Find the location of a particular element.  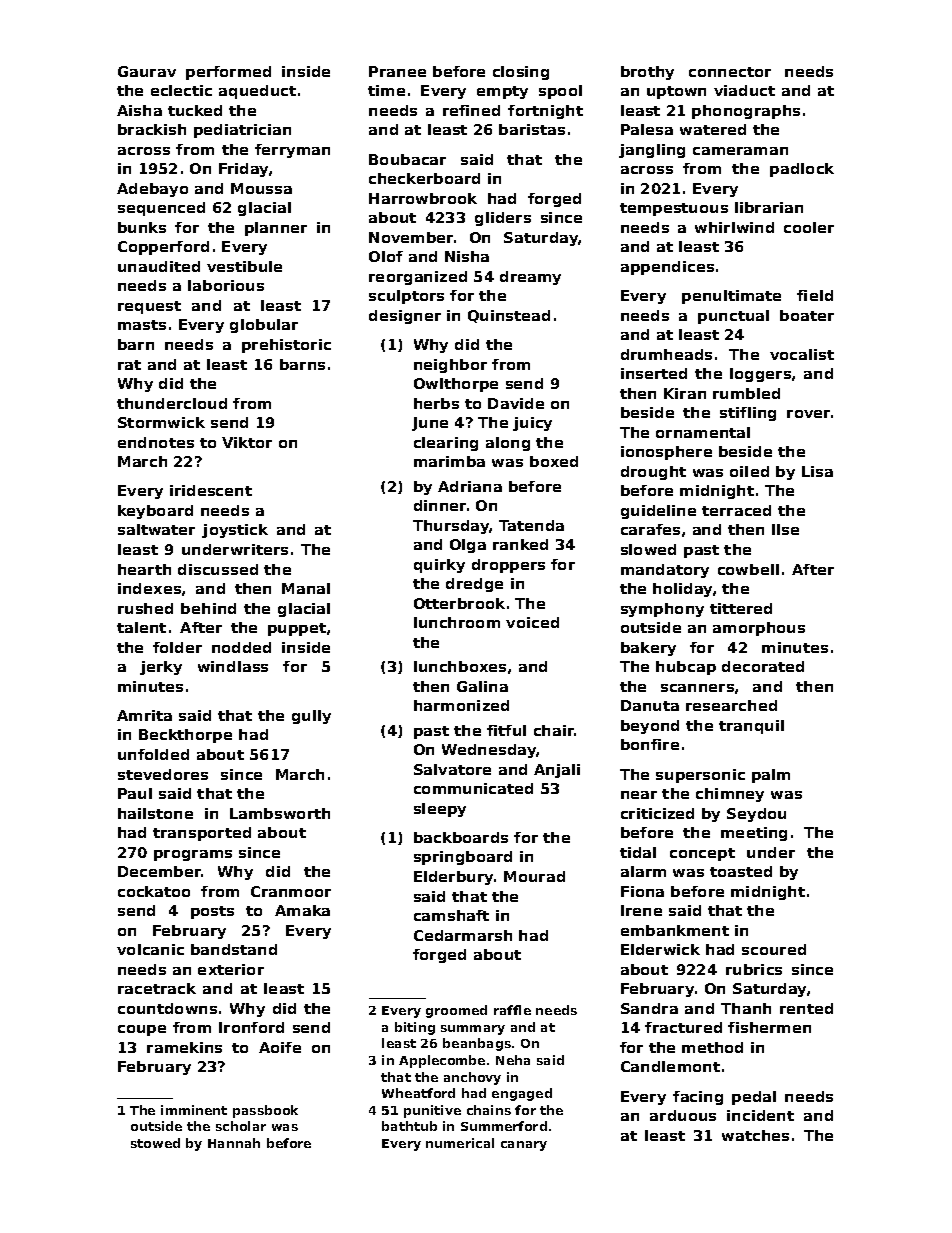

brothy is located at coordinates (647, 73).
